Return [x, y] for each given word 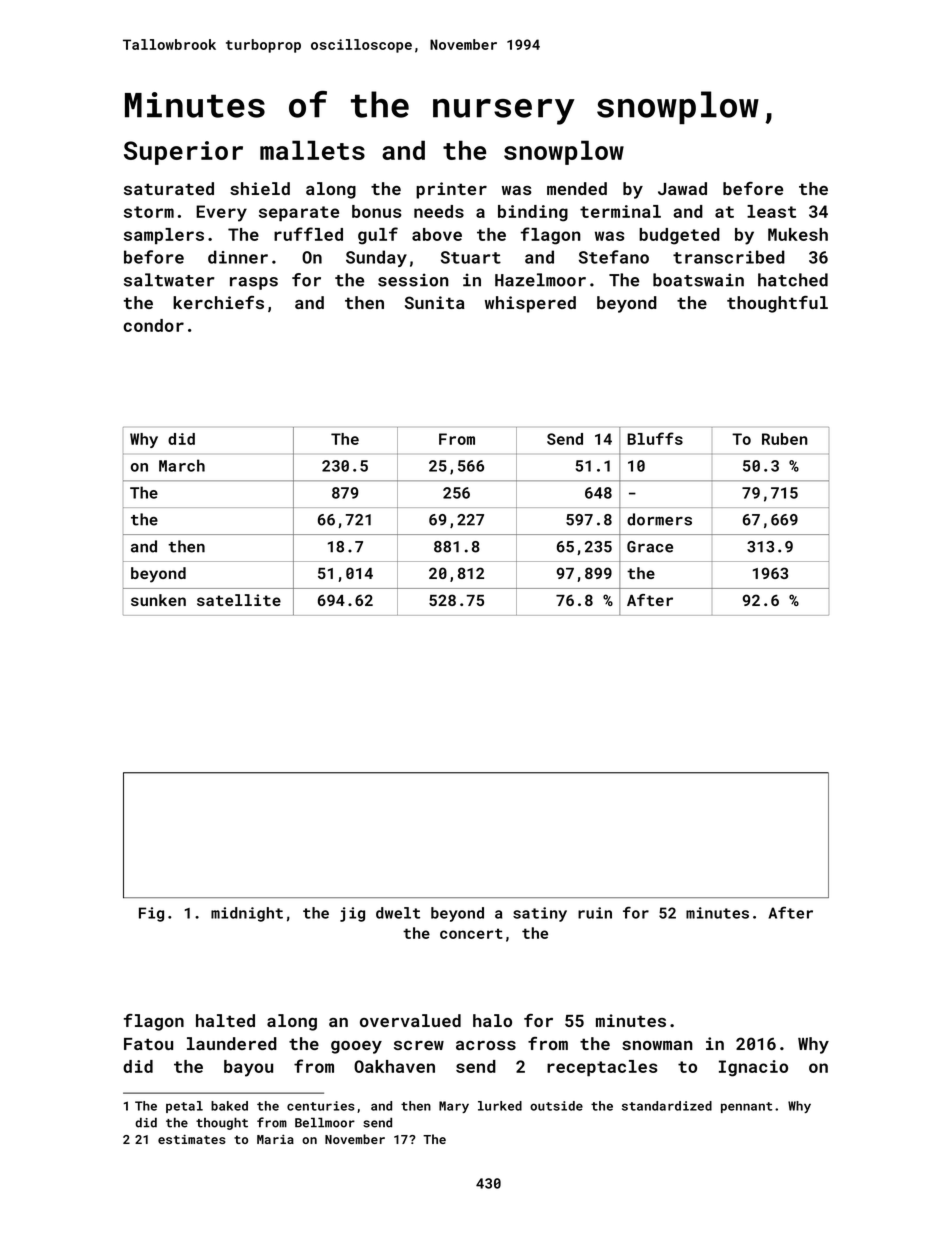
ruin [595, 913]
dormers [659, 519]
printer [451, 190]
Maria [275, 1139]
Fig [151, 914]
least [771, 211]
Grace [650, 547]
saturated [169, 188]
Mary [454, 1107]
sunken [158, 600]
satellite [239, 600]
